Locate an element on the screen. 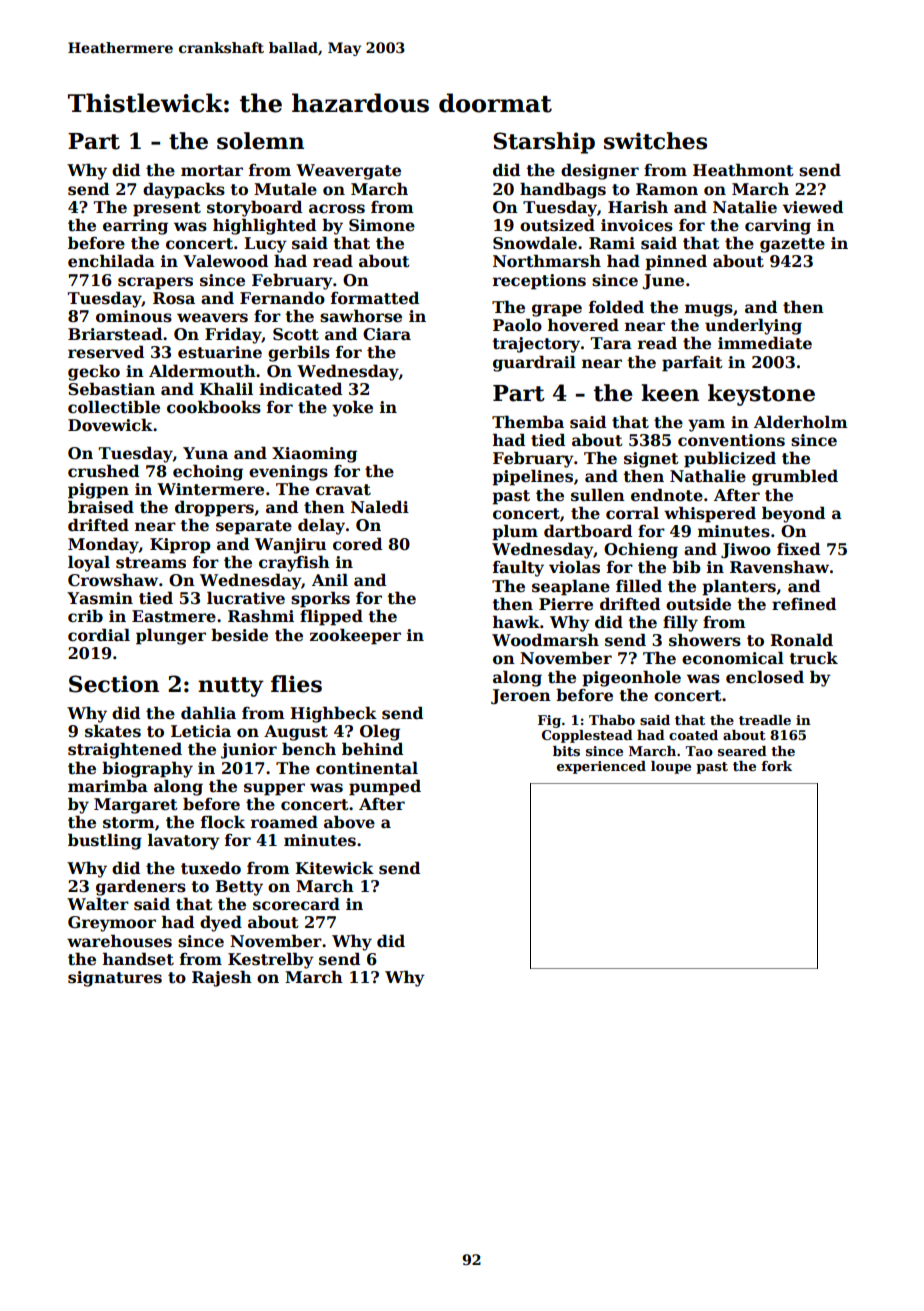 This screenshot has width=924, height=1311. yoke is located at coordinates (352, 408).
